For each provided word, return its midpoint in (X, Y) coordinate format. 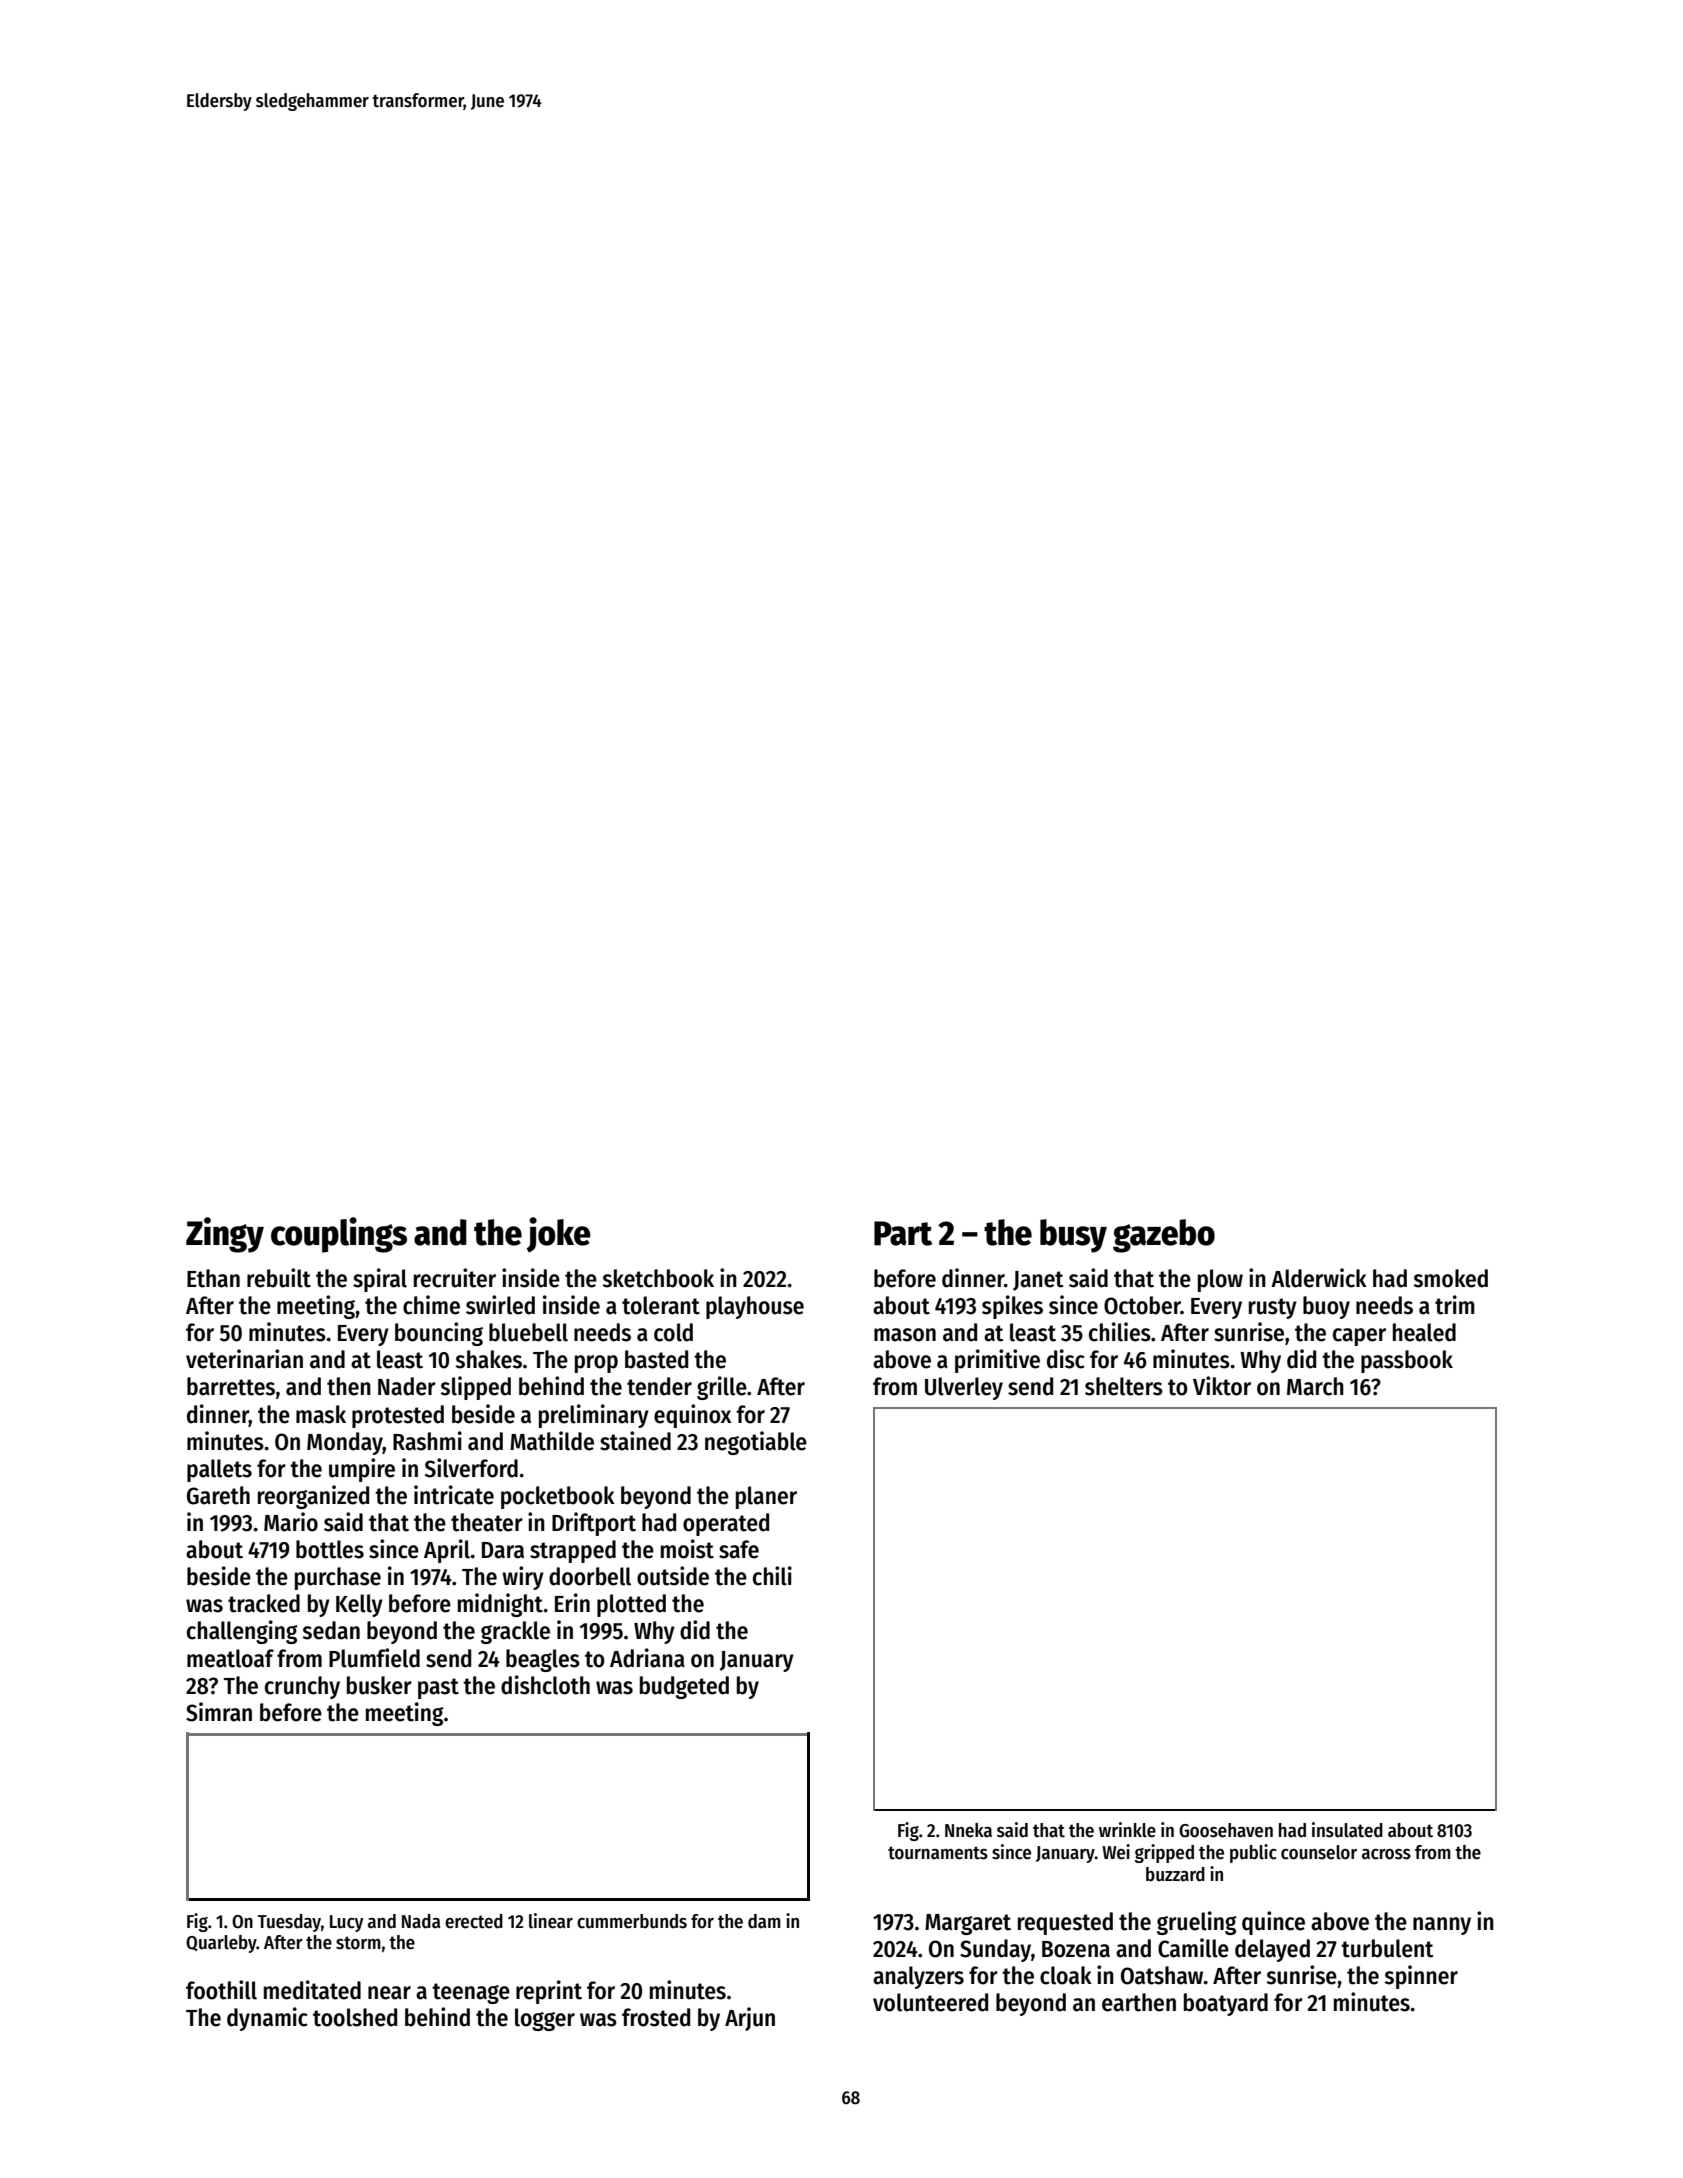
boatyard (1226, 2004)
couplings (339, 1235)
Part (903, 1233)
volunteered (930, 2002)
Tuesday (289, 1923)
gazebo (1164, 1236)
